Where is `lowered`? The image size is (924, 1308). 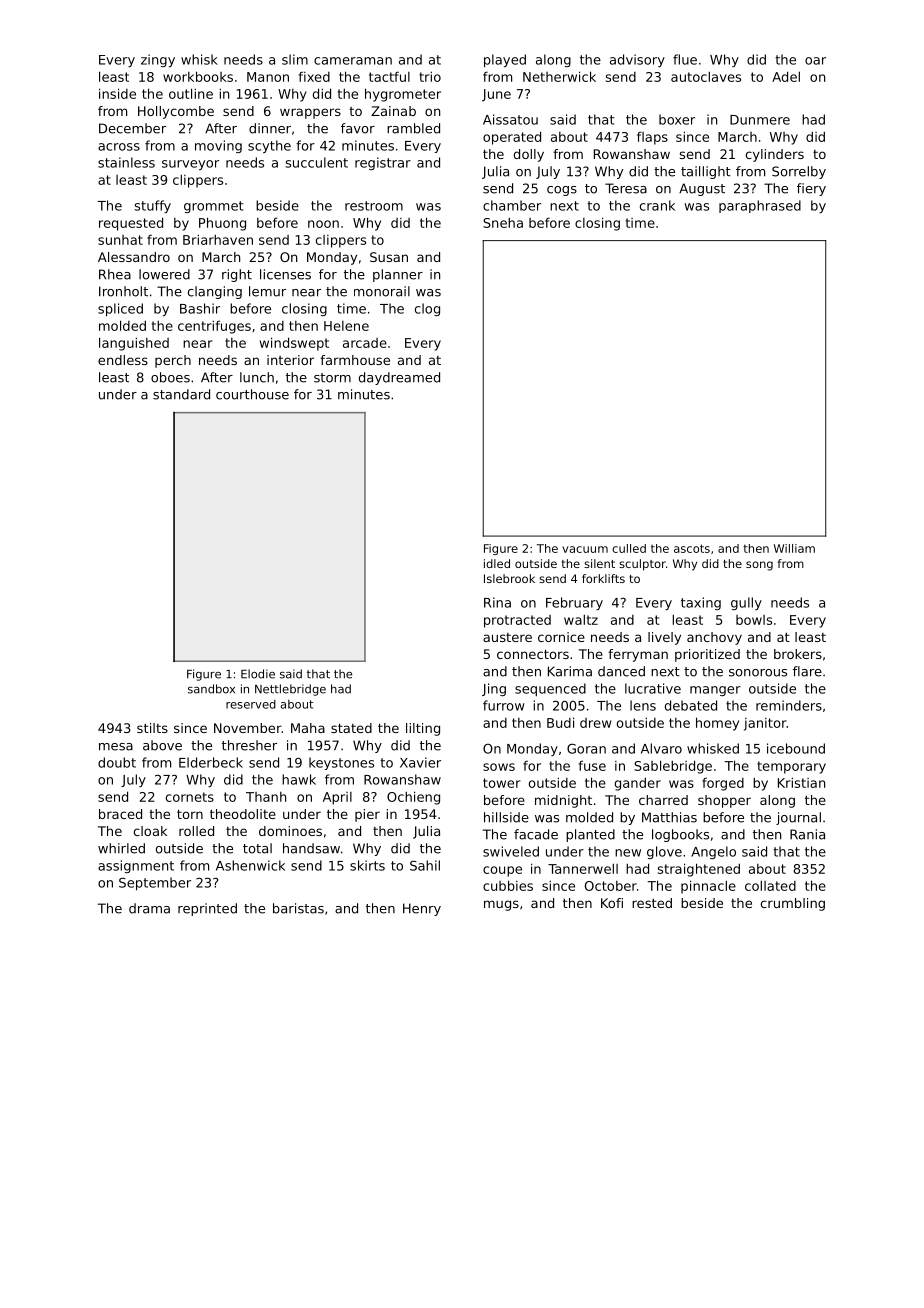 lowered is located at coordinates (164, 274).
